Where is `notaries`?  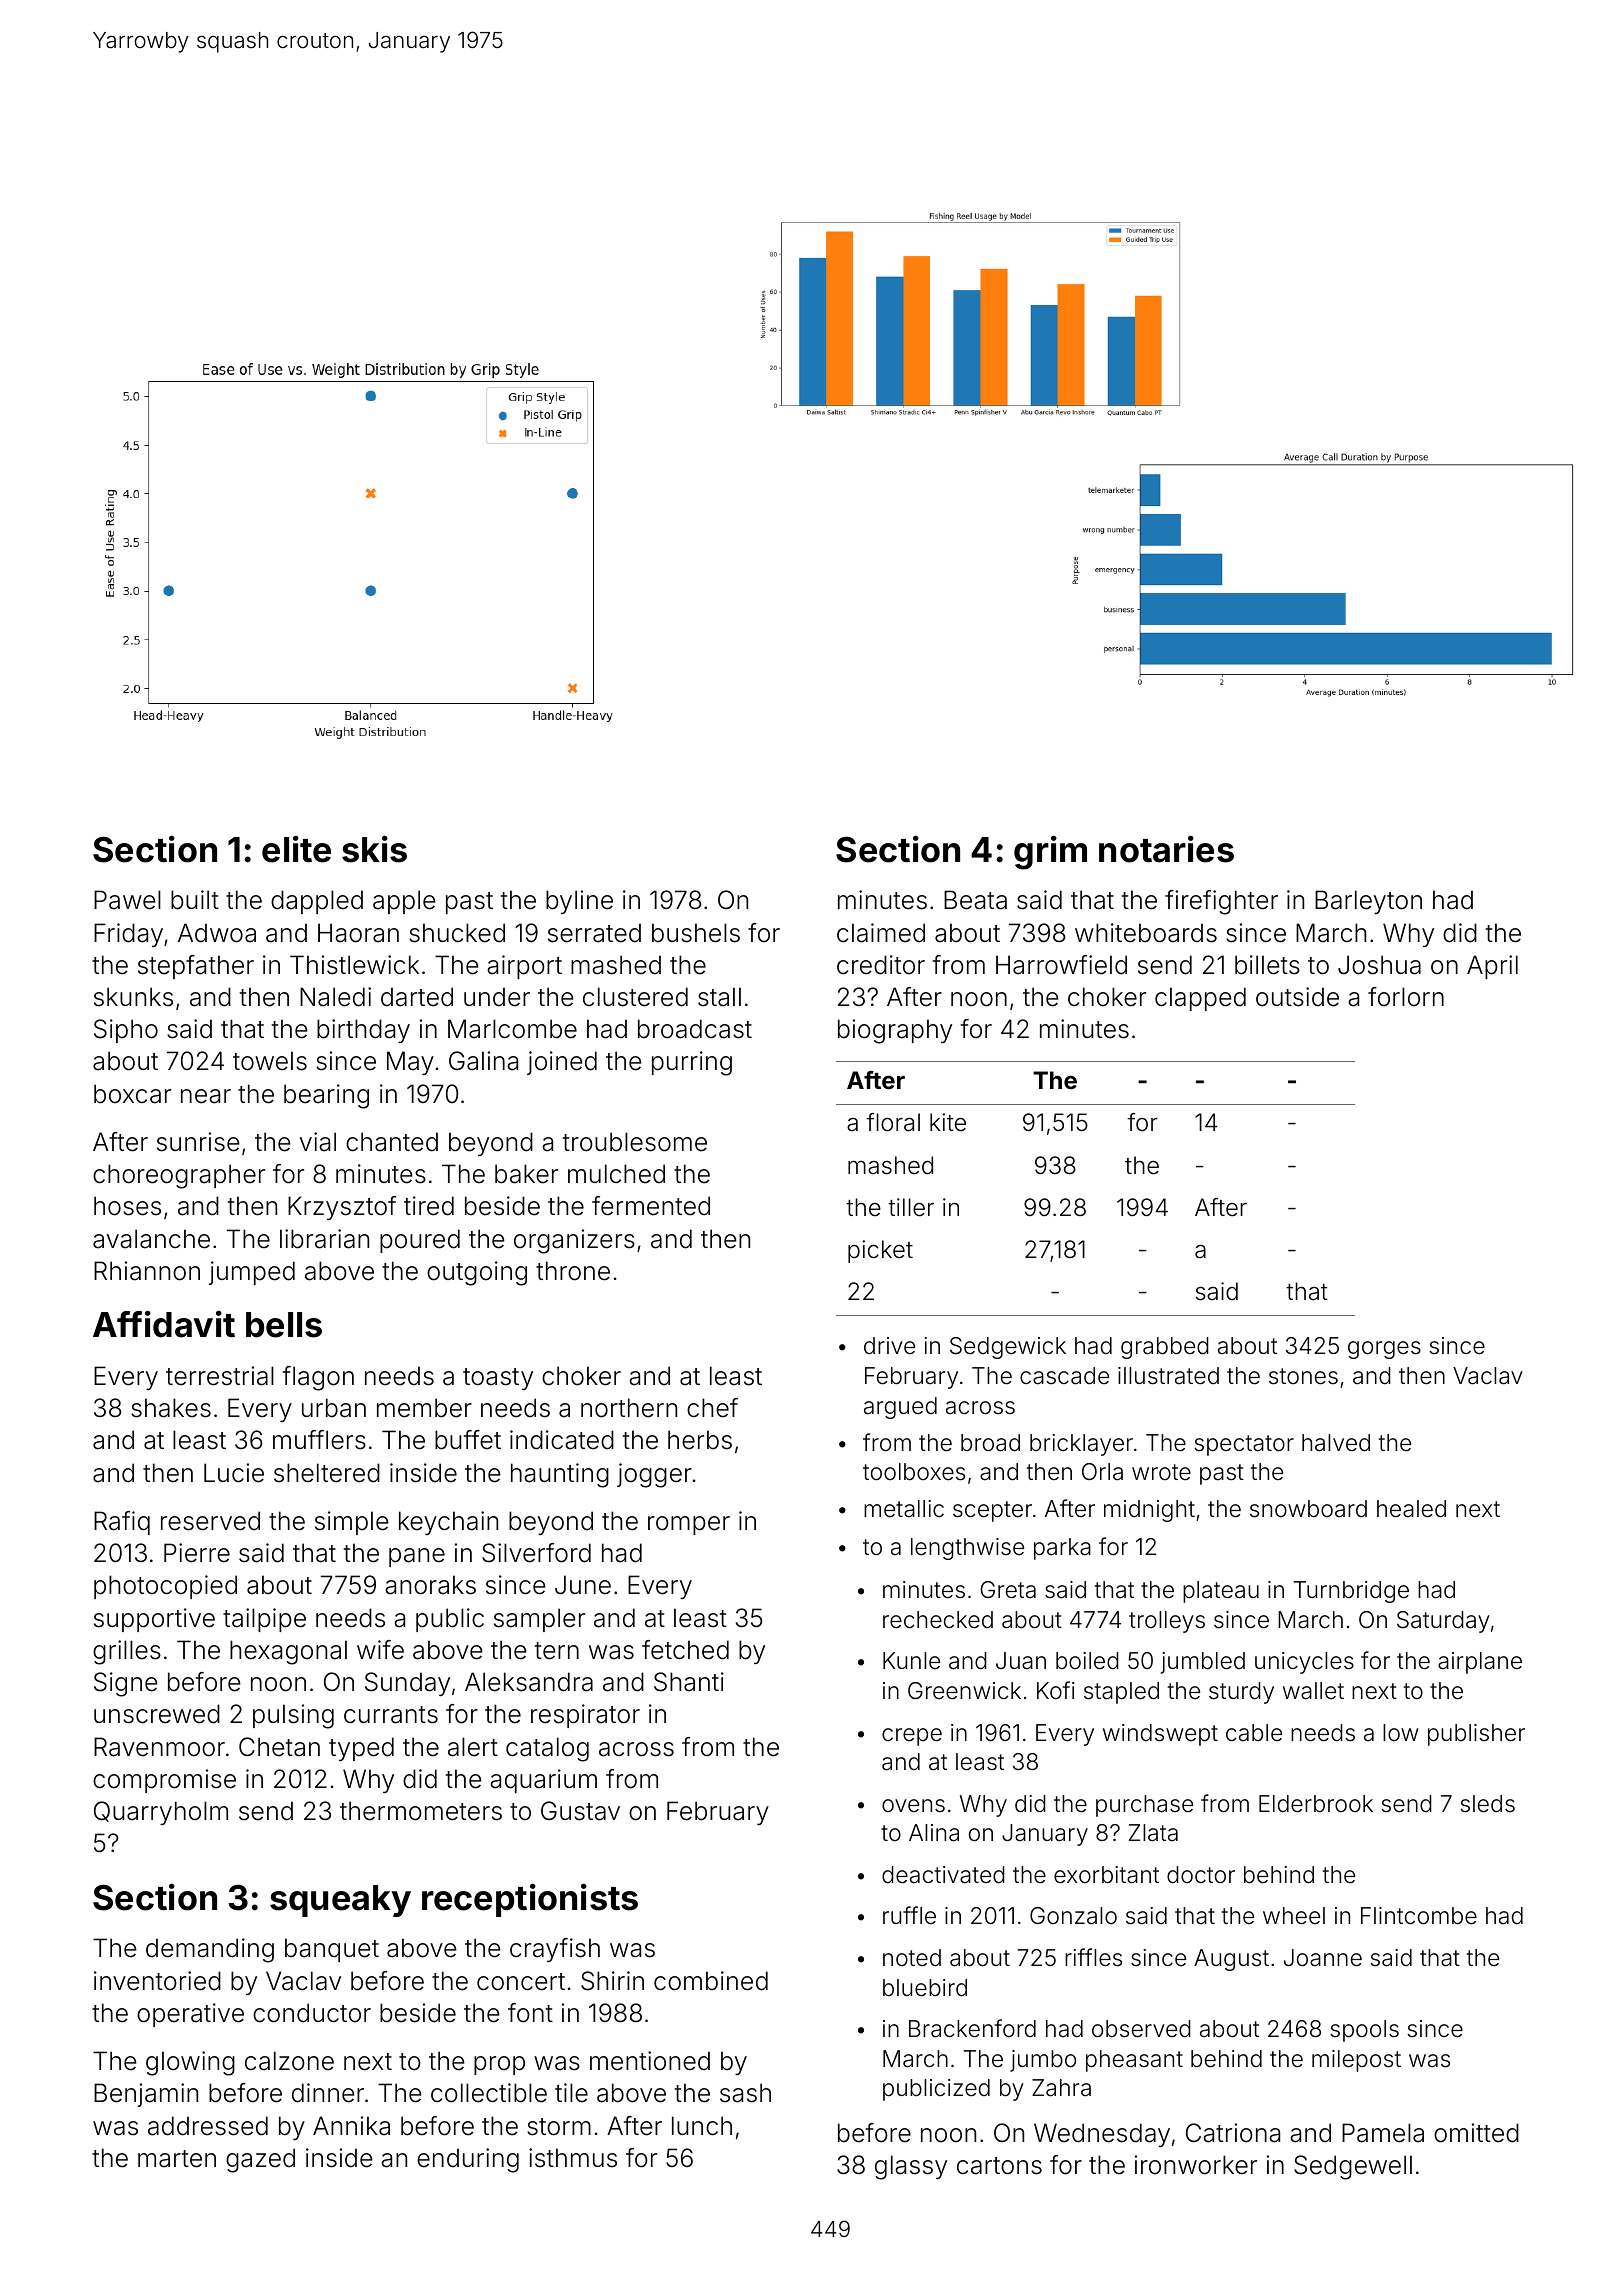 notaries is located at coordinates (1166, 849).
